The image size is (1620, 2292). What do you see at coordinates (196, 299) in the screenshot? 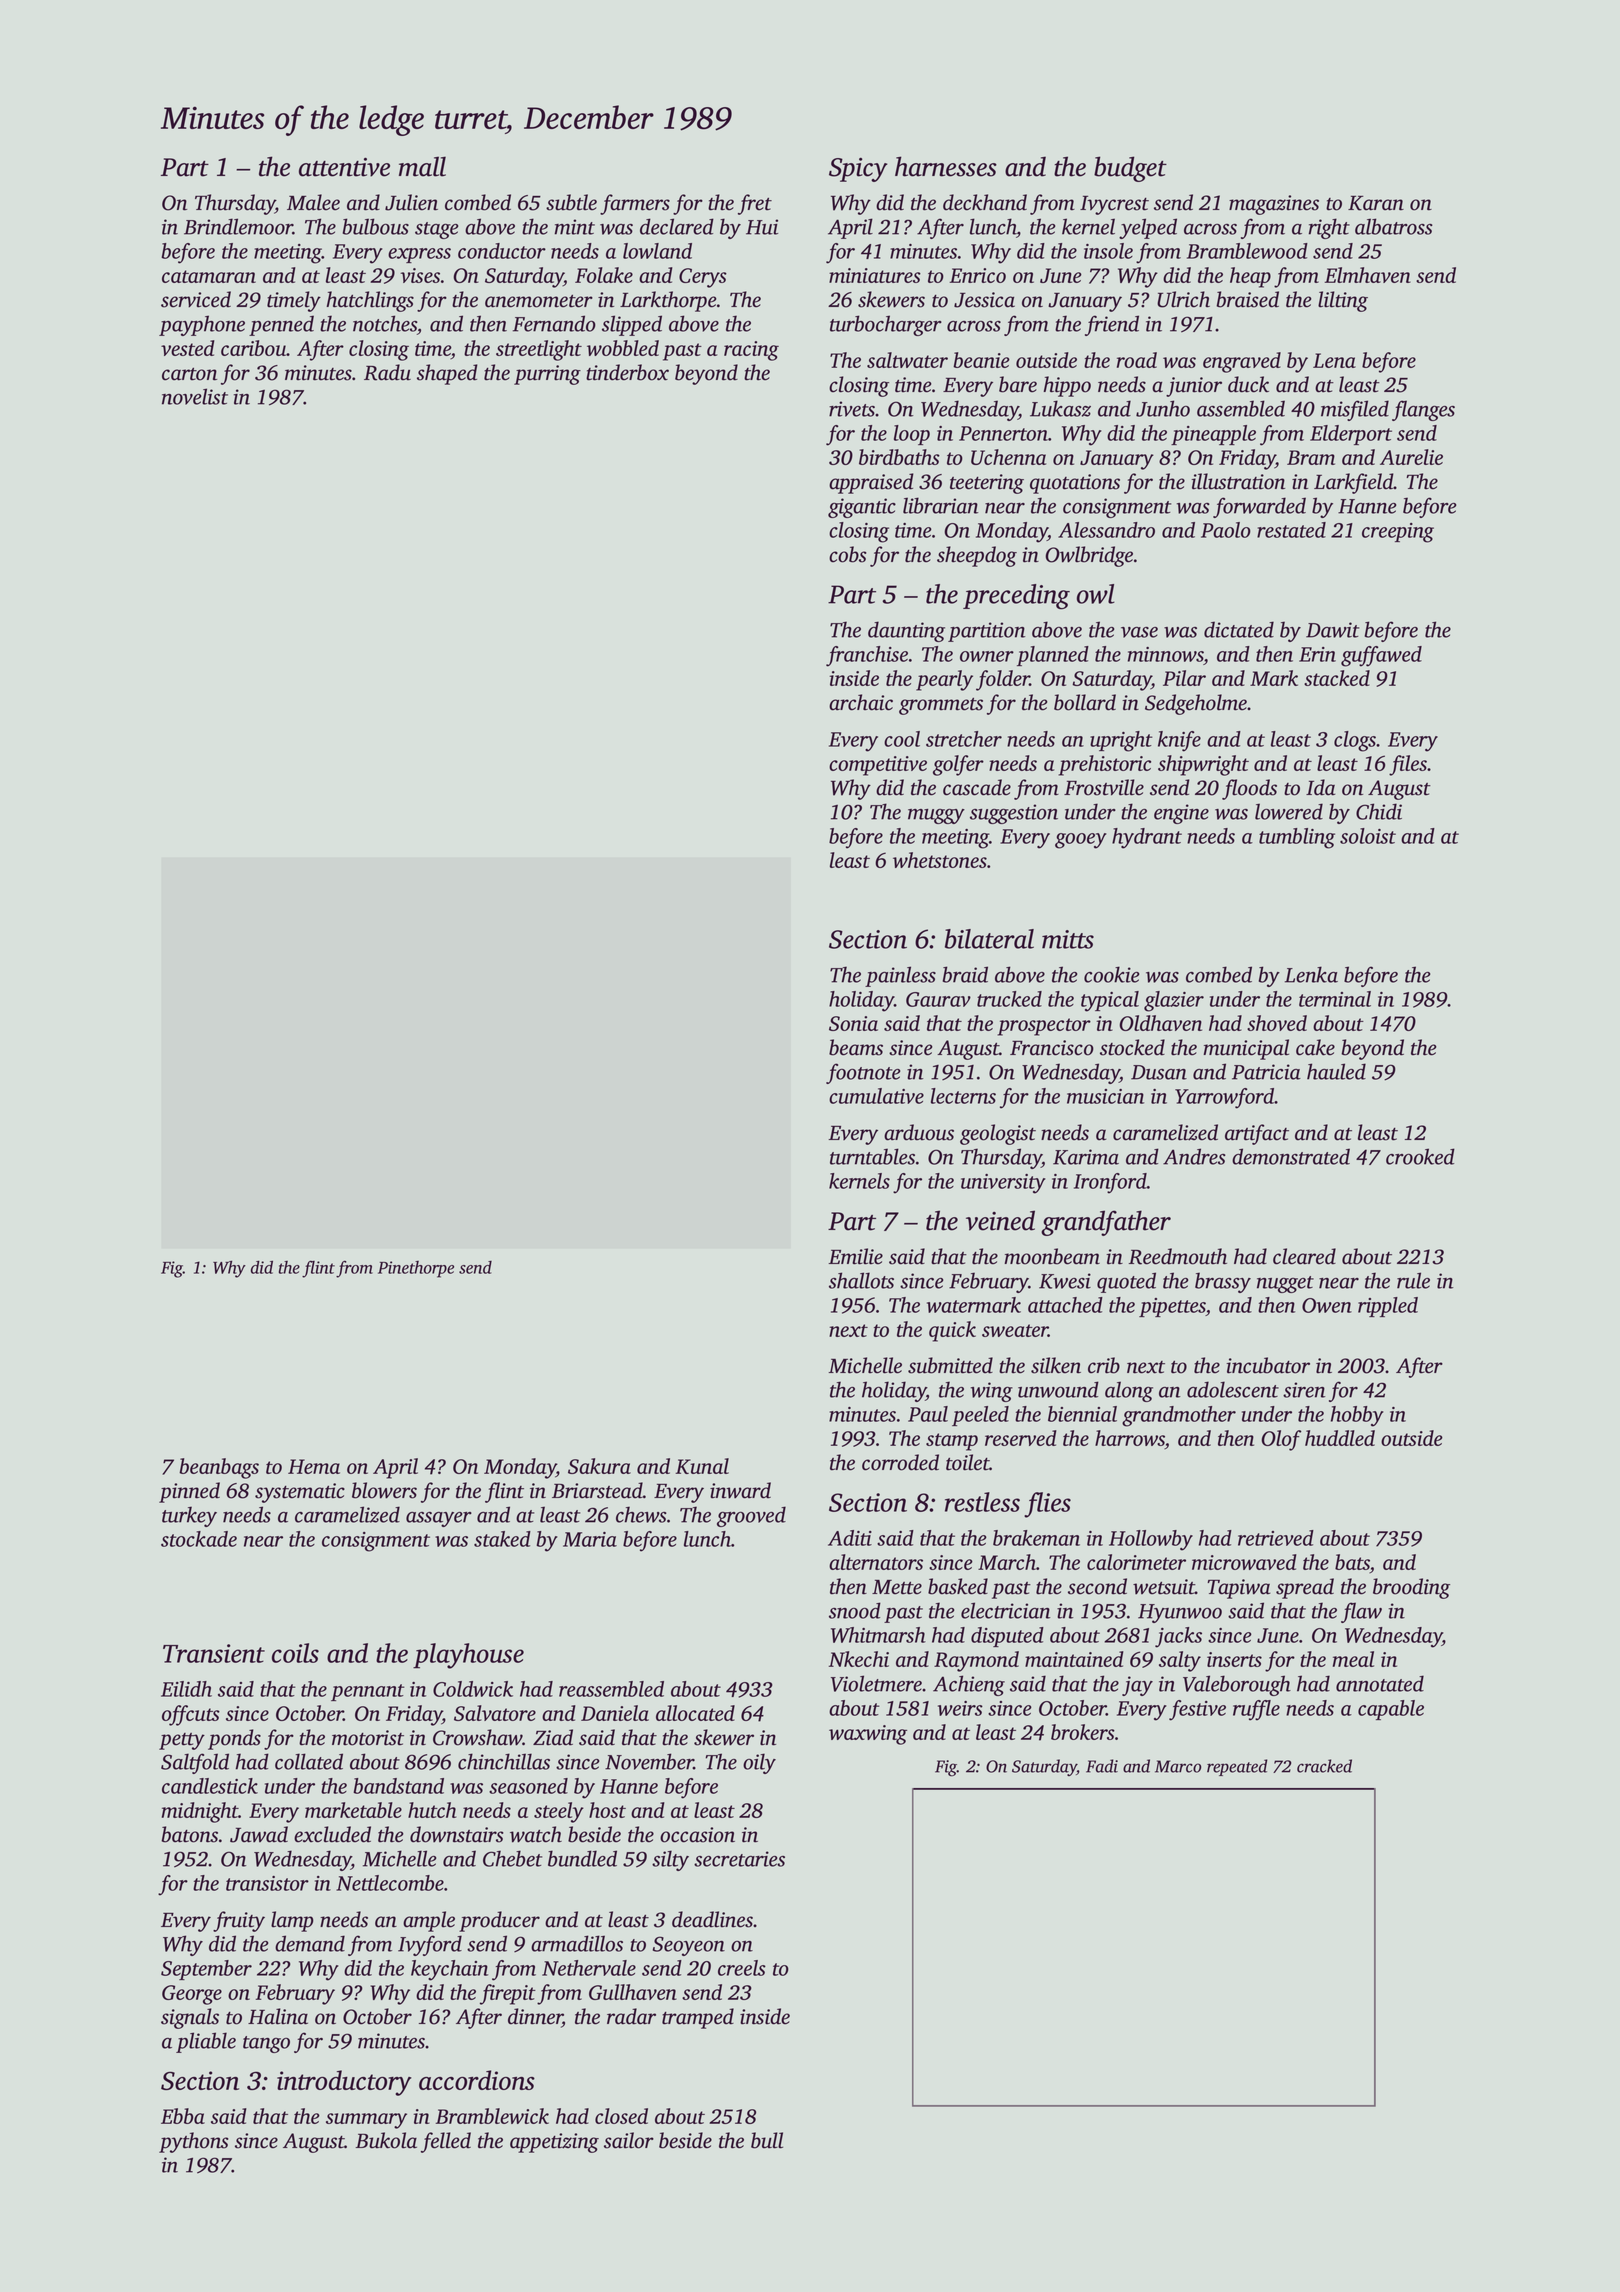
I see `serviced` at bounding box center [196, 299].
